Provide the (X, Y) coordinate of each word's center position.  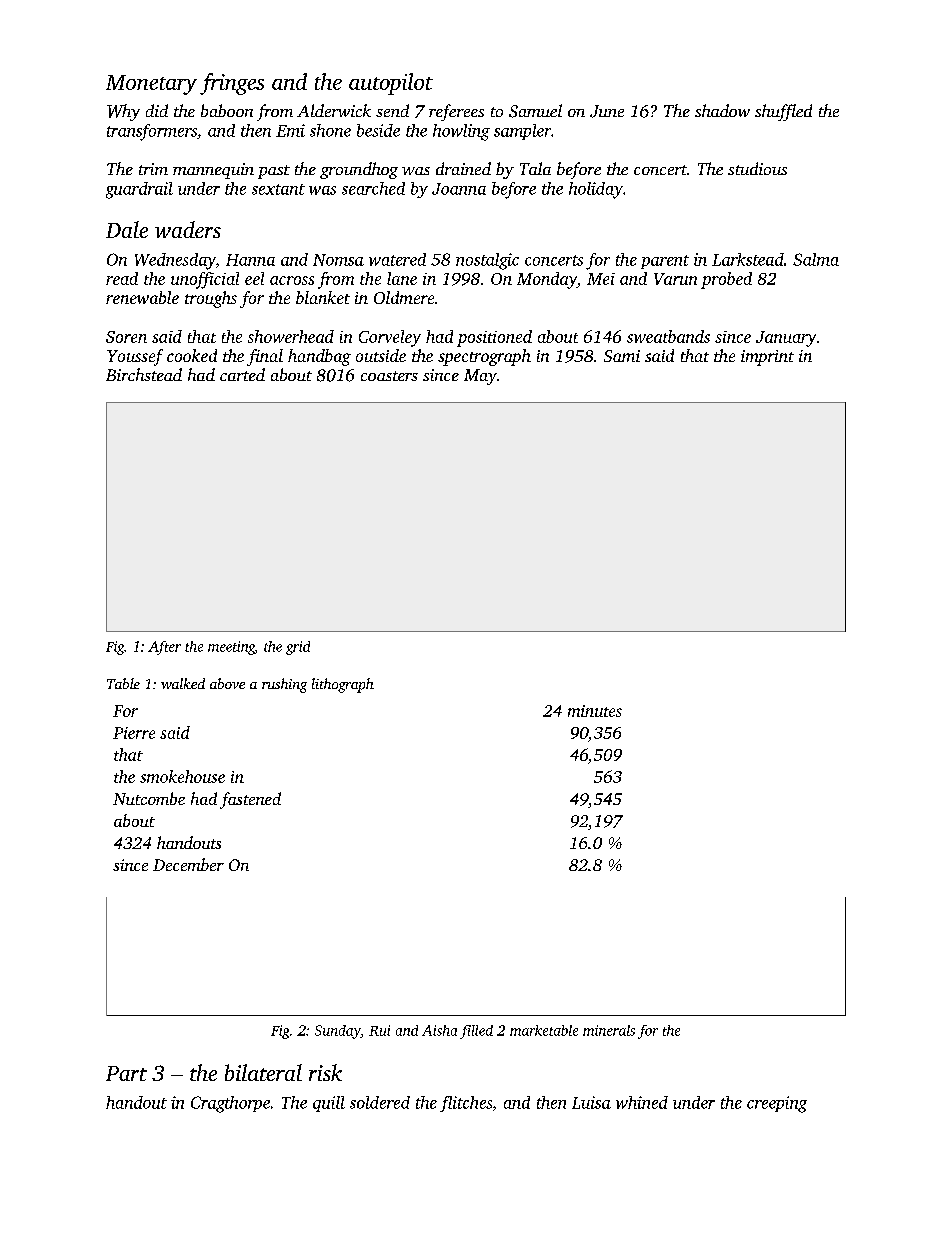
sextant (278, 189)
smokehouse (182, 776)
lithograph (343, 685)
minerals (609, 1030)
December (188, 864)
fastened (250, 800)
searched (373, 188)
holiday (596, 190)
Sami (622, 356)
